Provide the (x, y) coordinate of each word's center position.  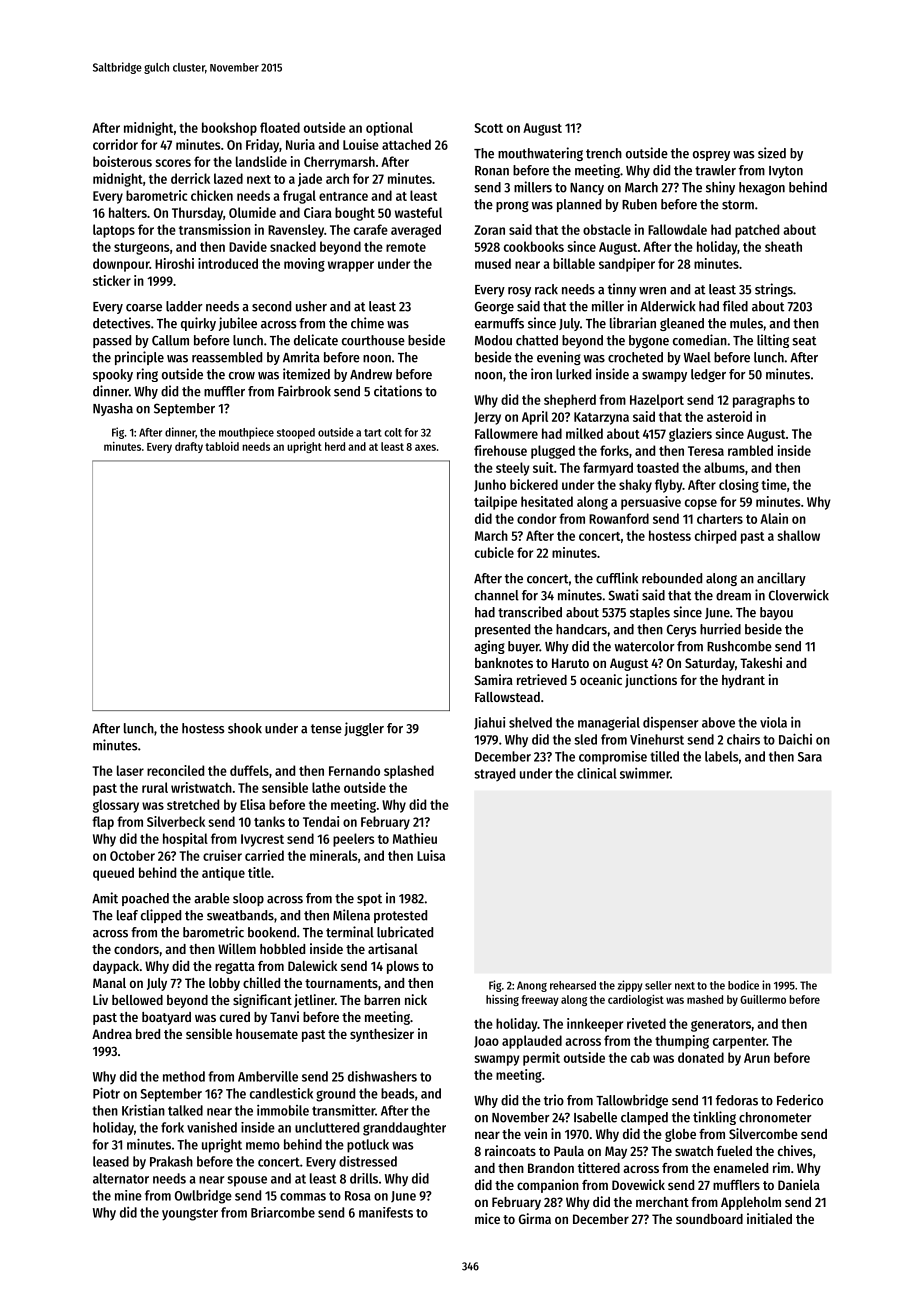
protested (400, 916)
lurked (573, 374)
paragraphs (764, 401)
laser (130, 770)
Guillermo (763, 999)
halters (128, 212)
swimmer (645, 773)
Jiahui (489, 723)
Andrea (112, 1034)
